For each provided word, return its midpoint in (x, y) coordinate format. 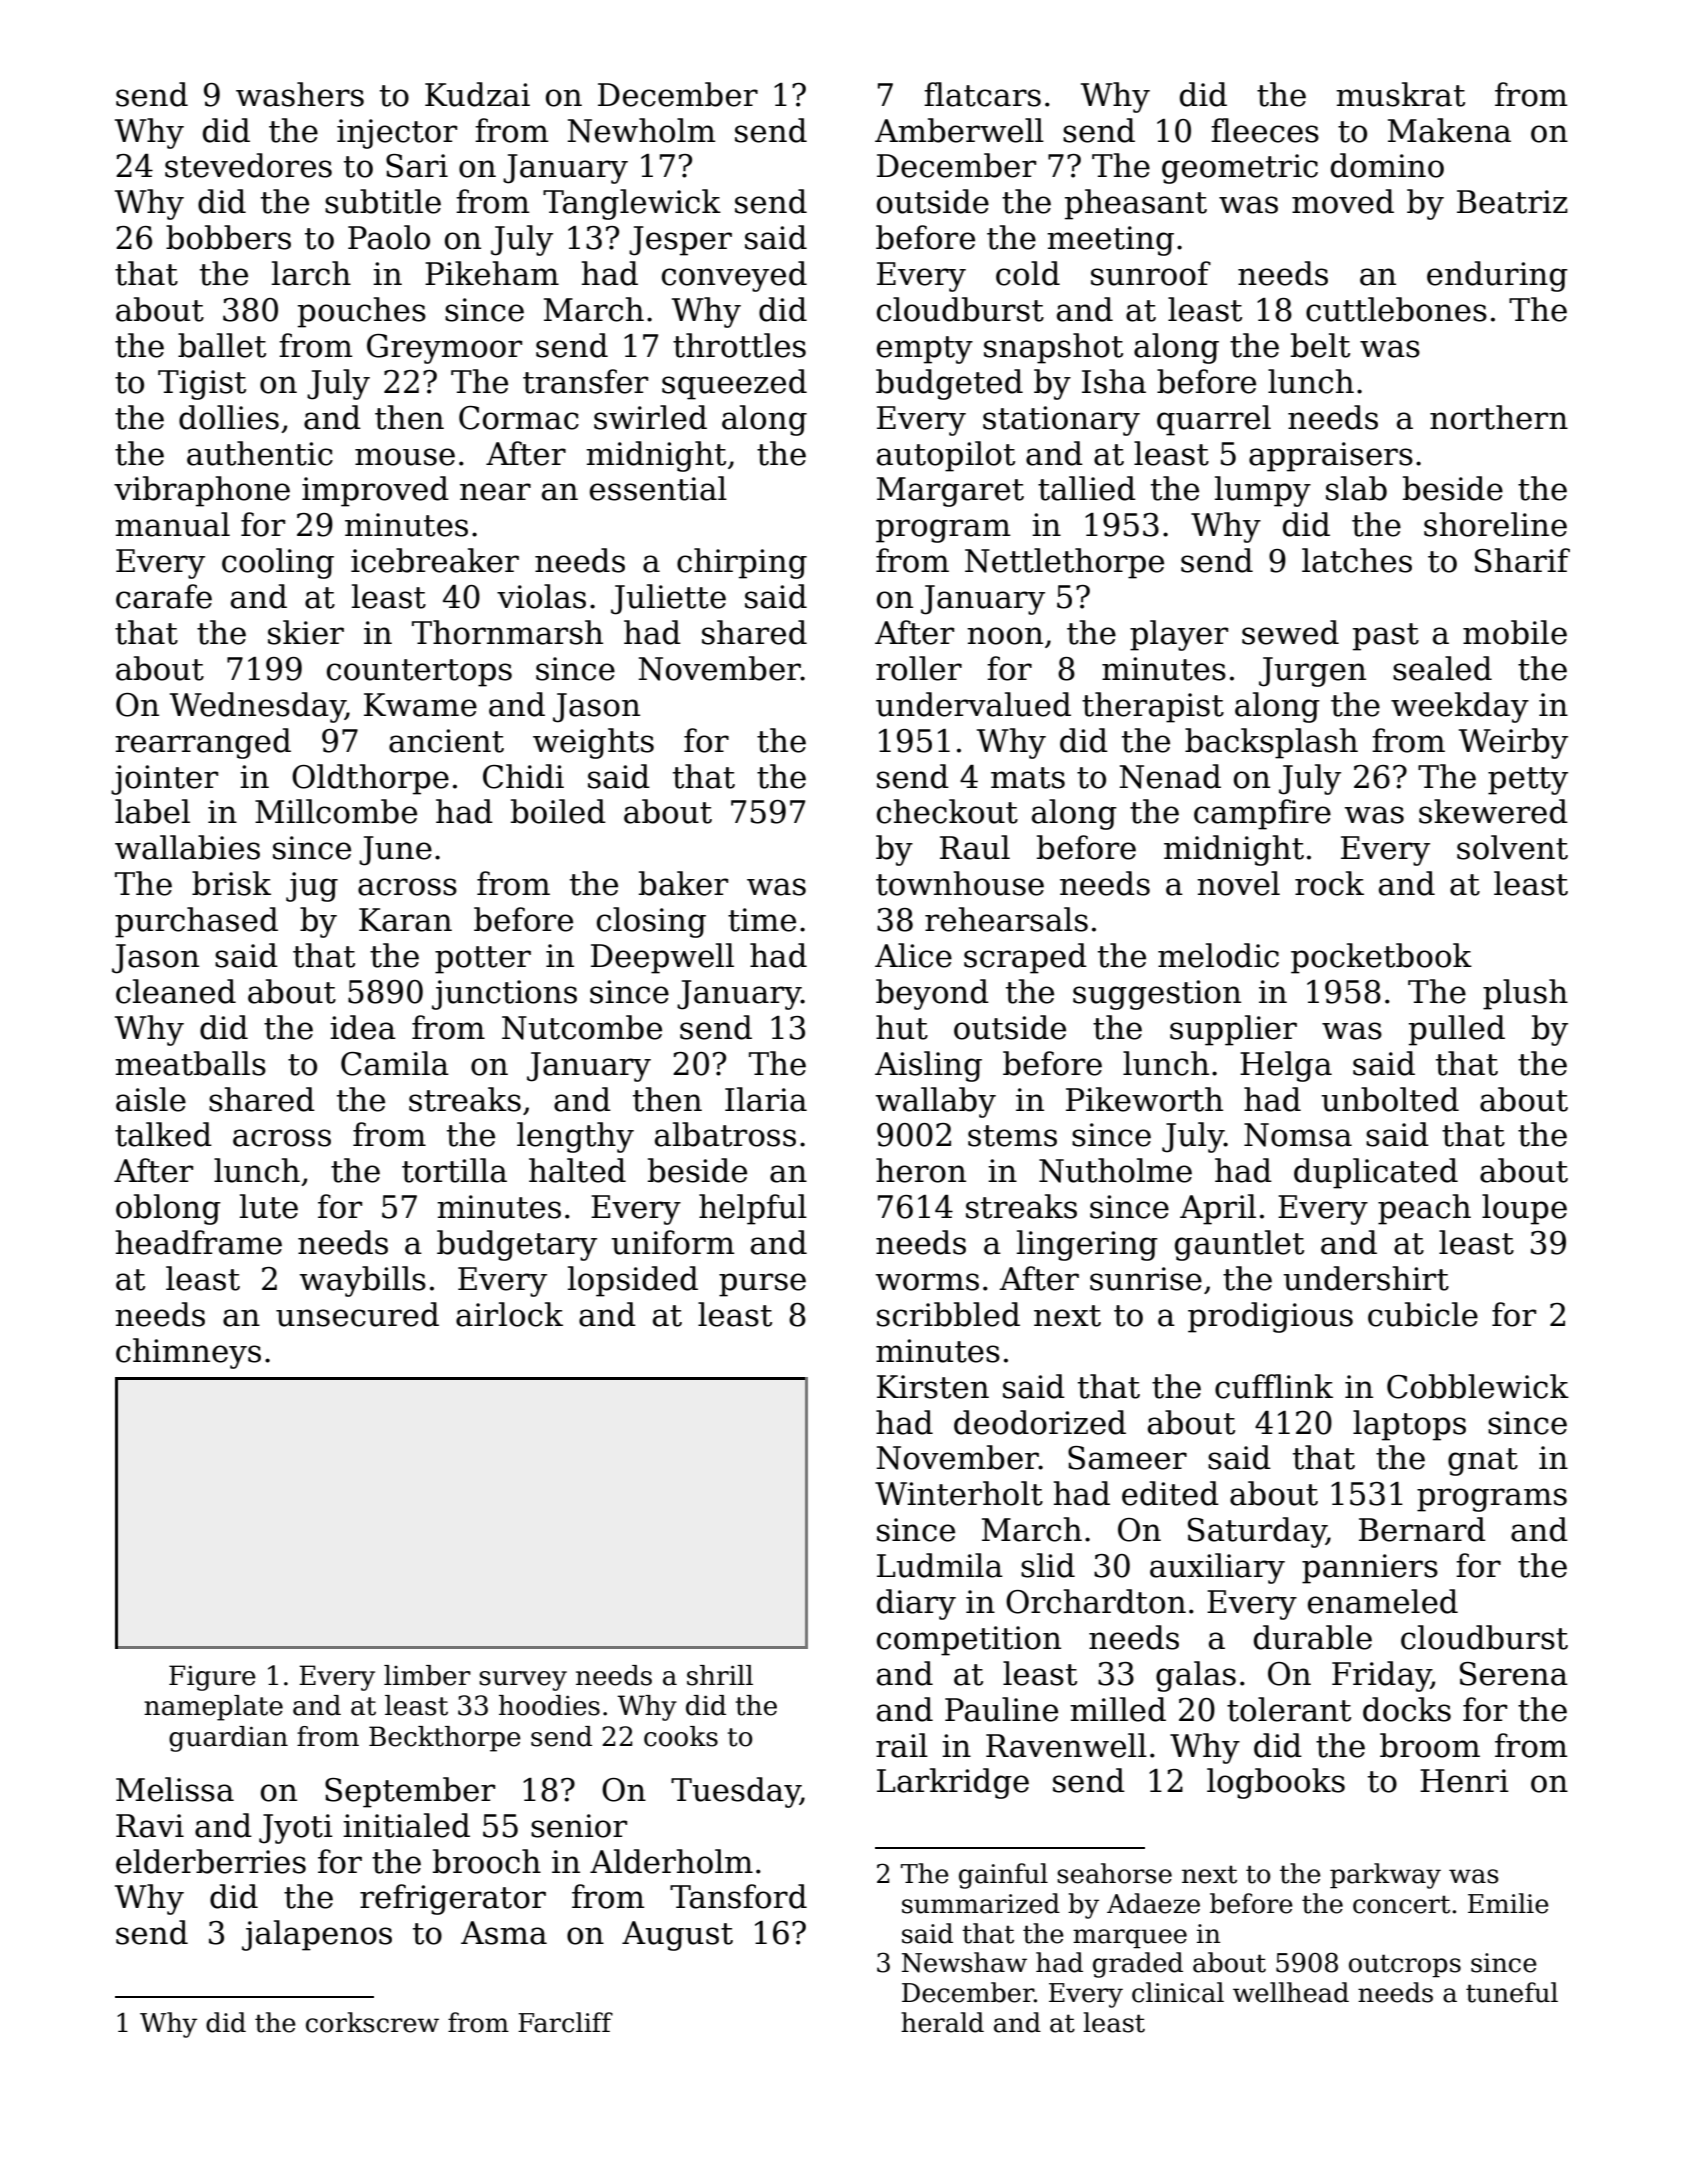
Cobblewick (1478, 1386)
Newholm (641, 130)
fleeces (1265, 130)
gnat (1483, 1462)
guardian (228, 1739)
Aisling (928, 1066)
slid (1048, 1565)
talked (163, 1134)
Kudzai (477, 94)
